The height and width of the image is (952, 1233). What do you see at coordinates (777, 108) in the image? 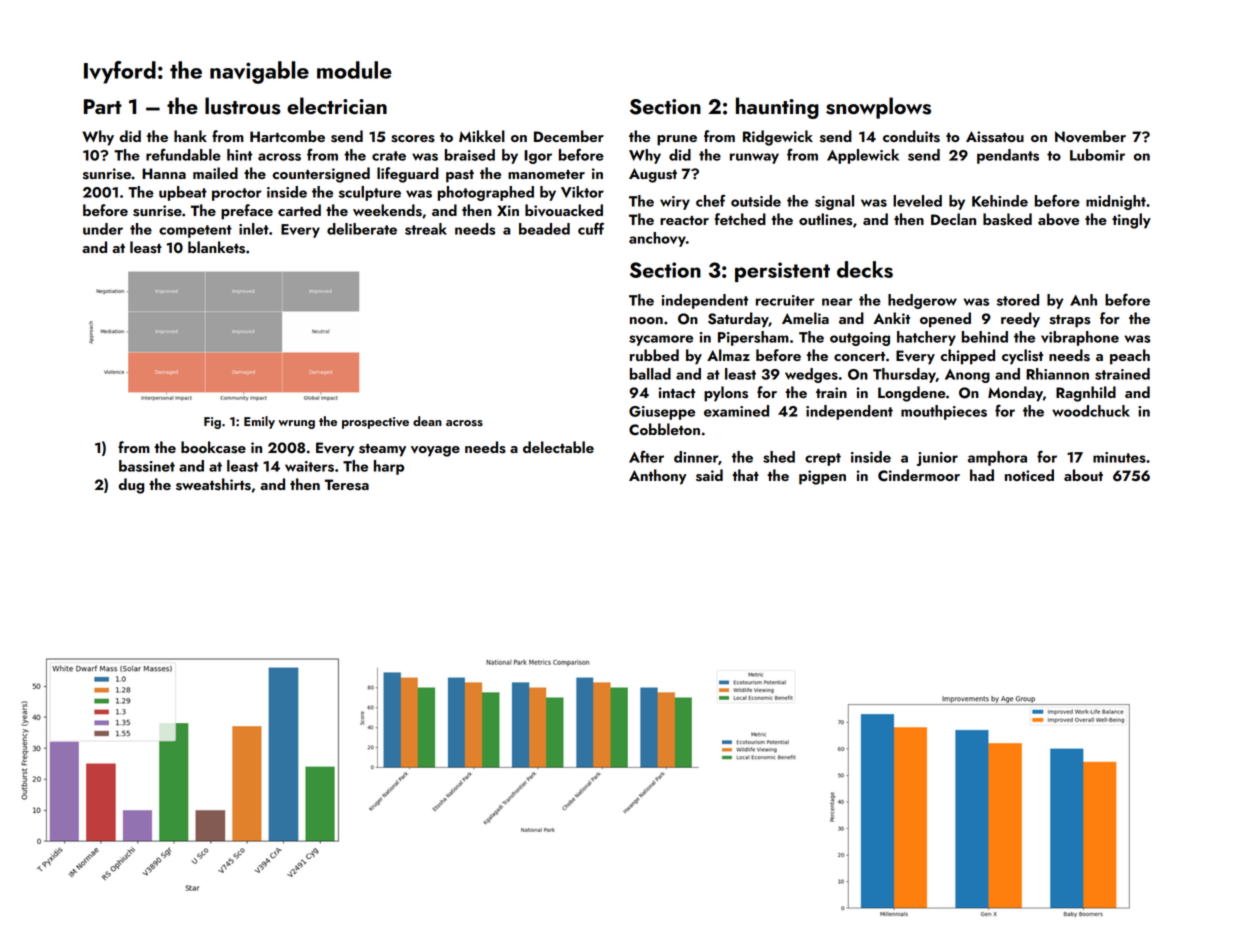
I see `haunting` at bounding box center [777, 108].
